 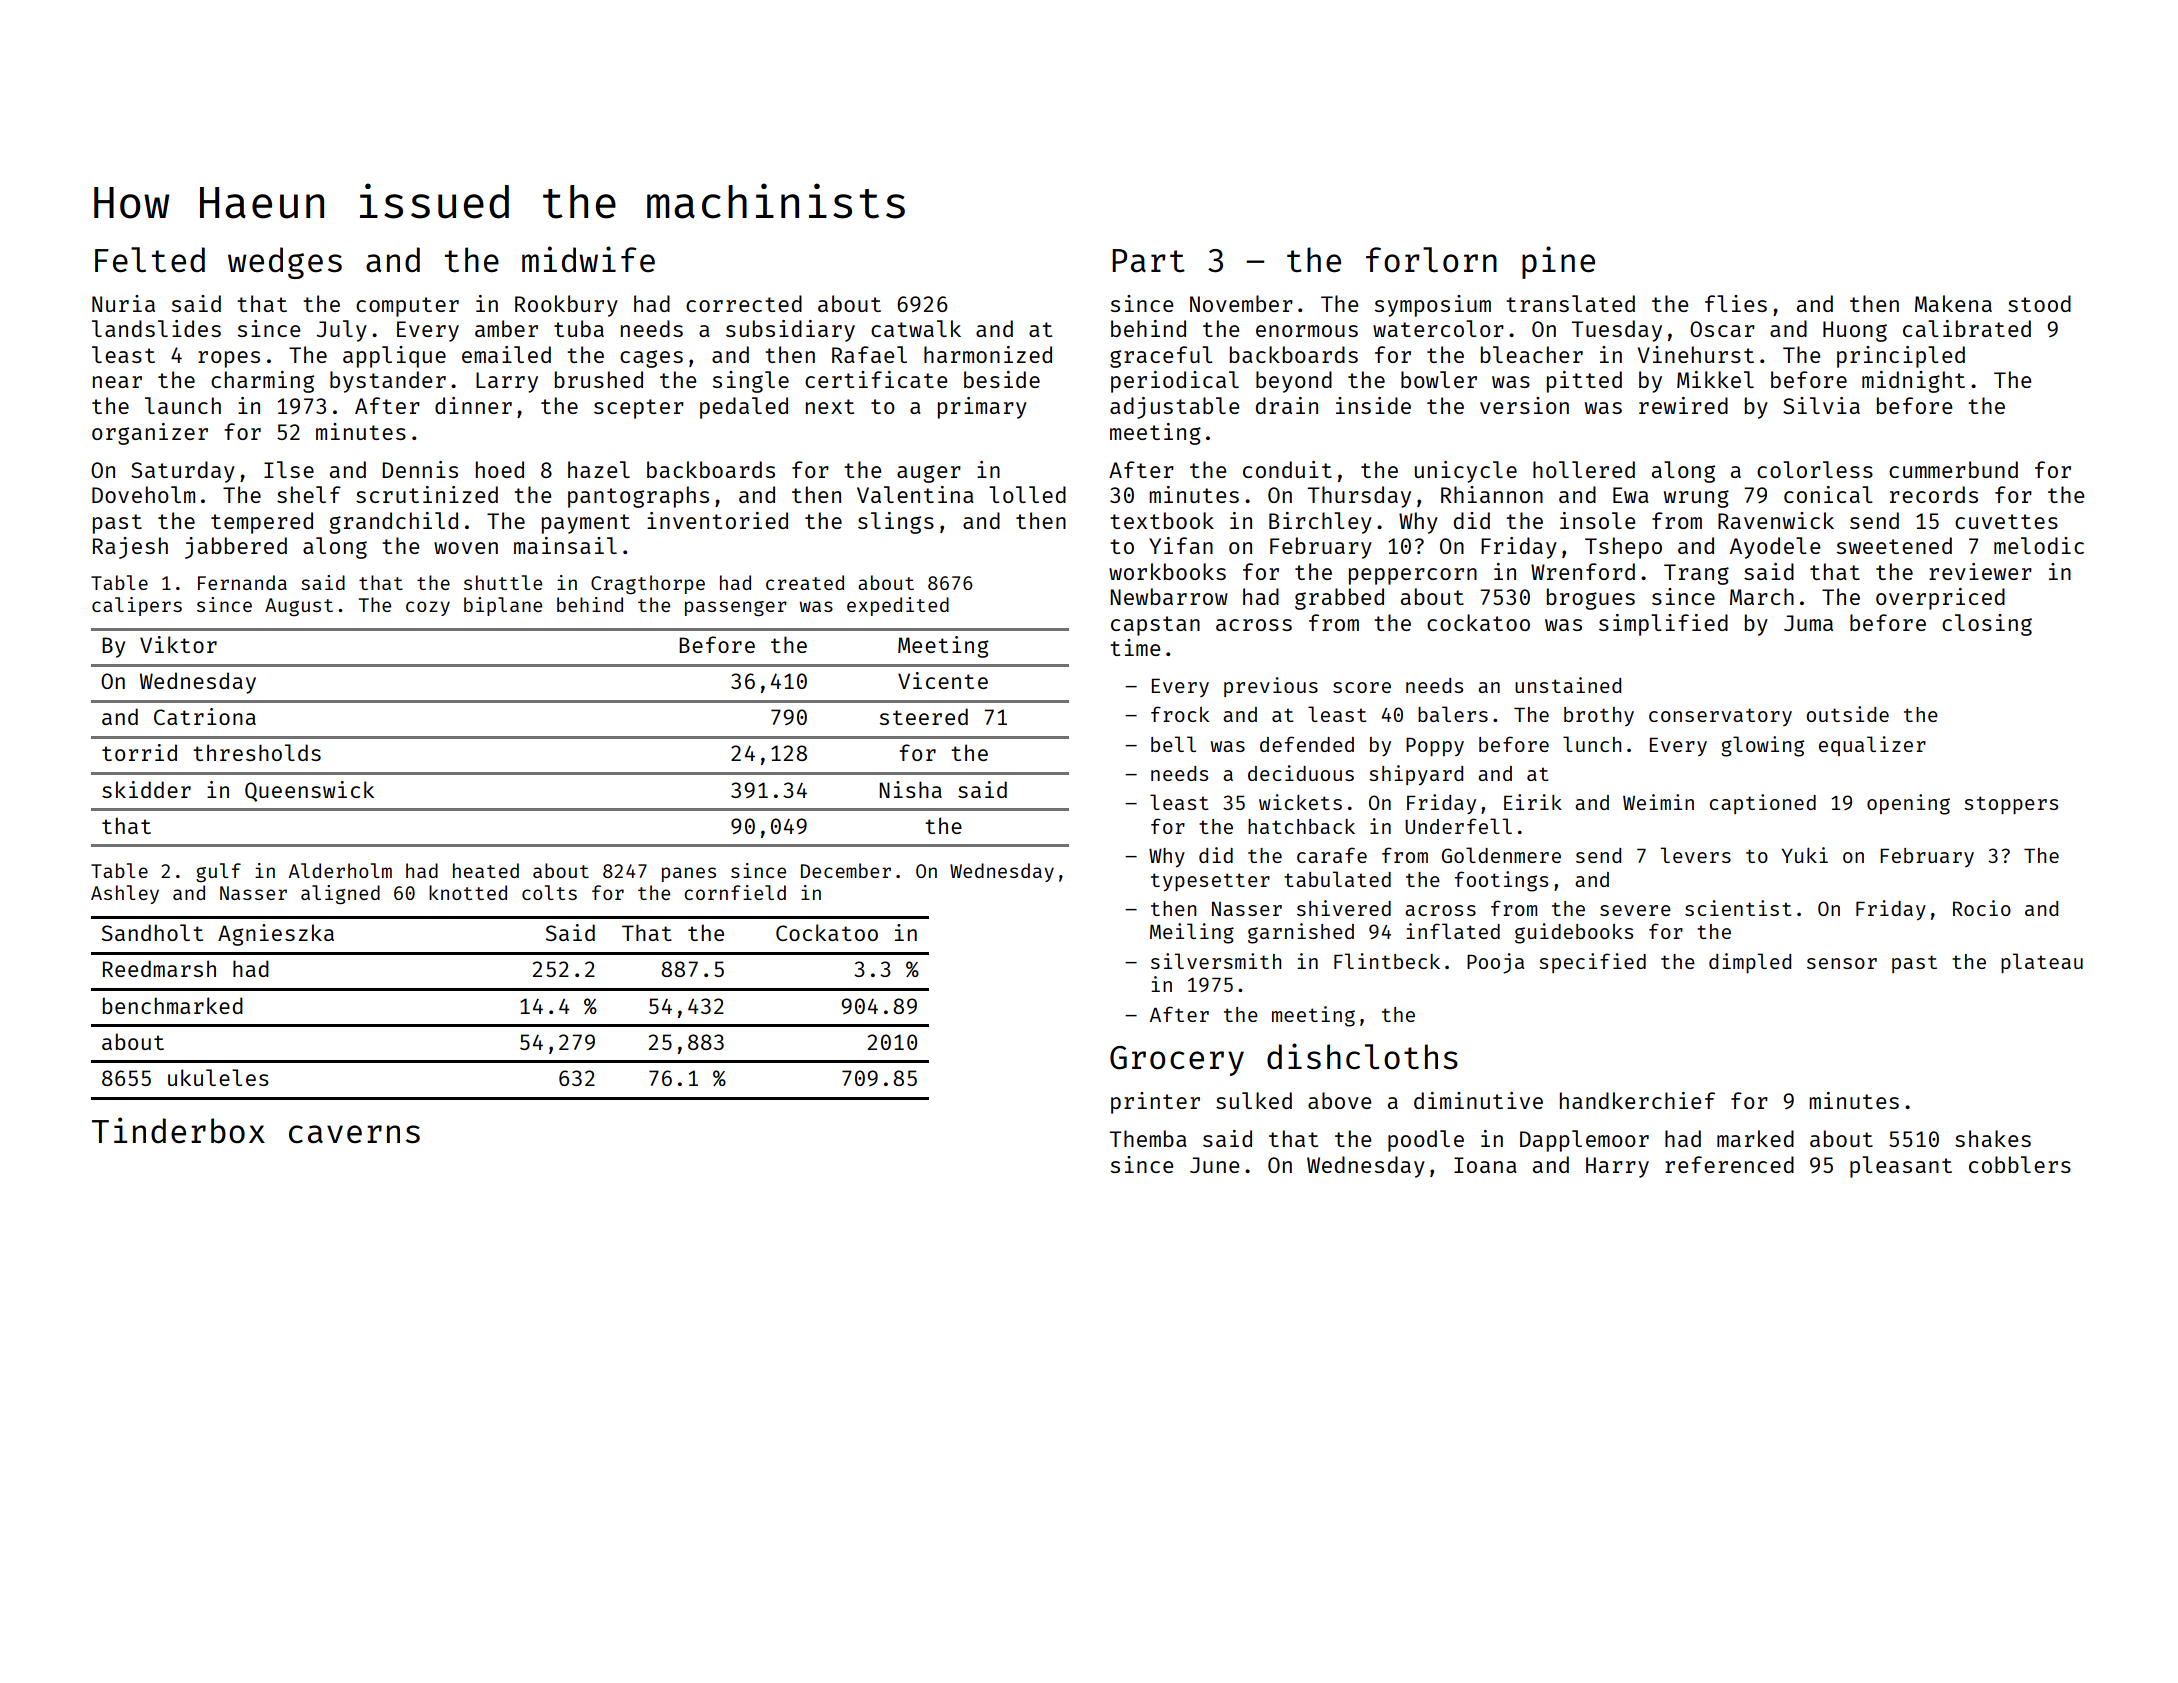 I want to click on ropes, so click(x=229, y=359).
